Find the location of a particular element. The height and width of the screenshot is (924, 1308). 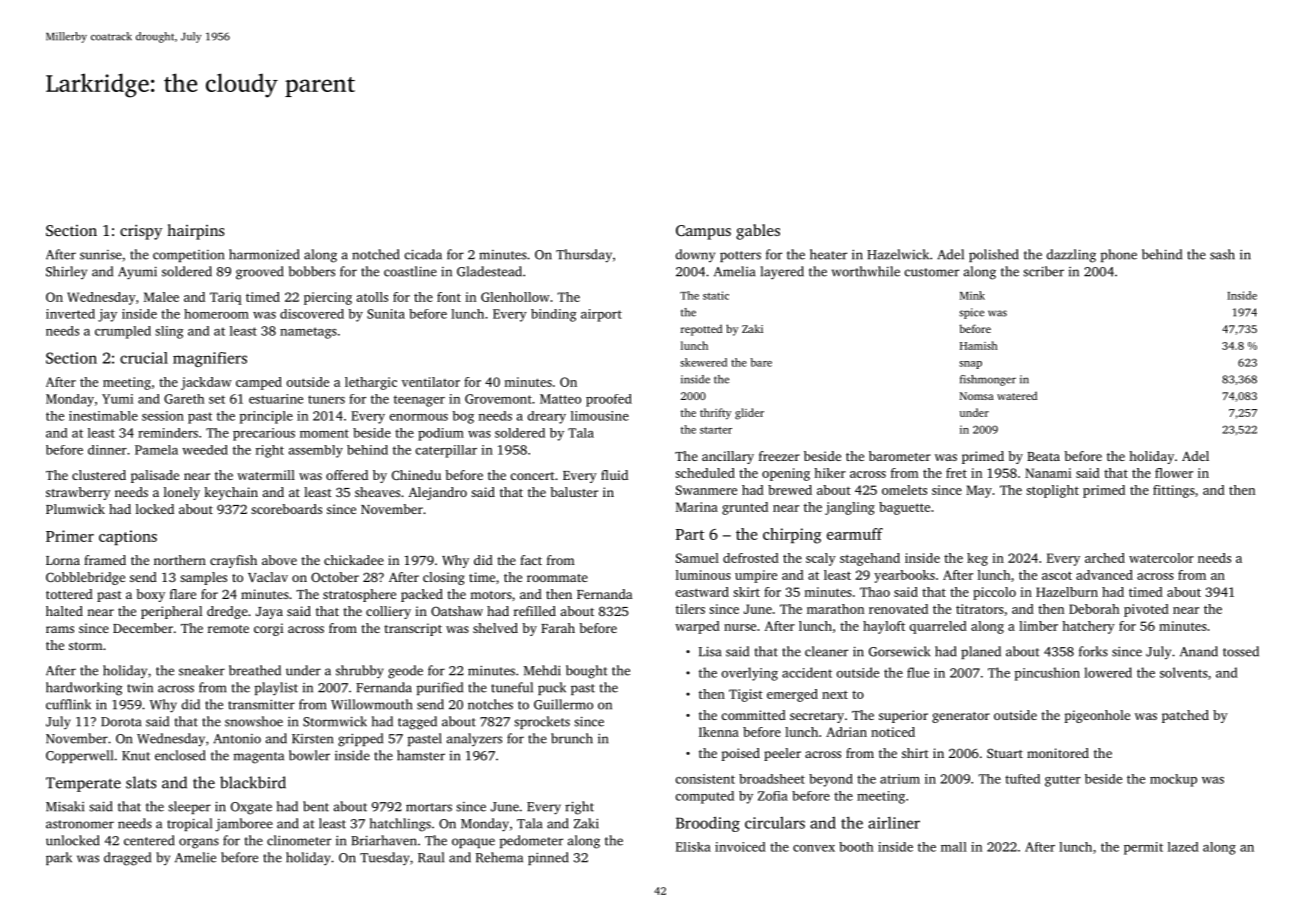

superior is located at coordinates (903, 716).
